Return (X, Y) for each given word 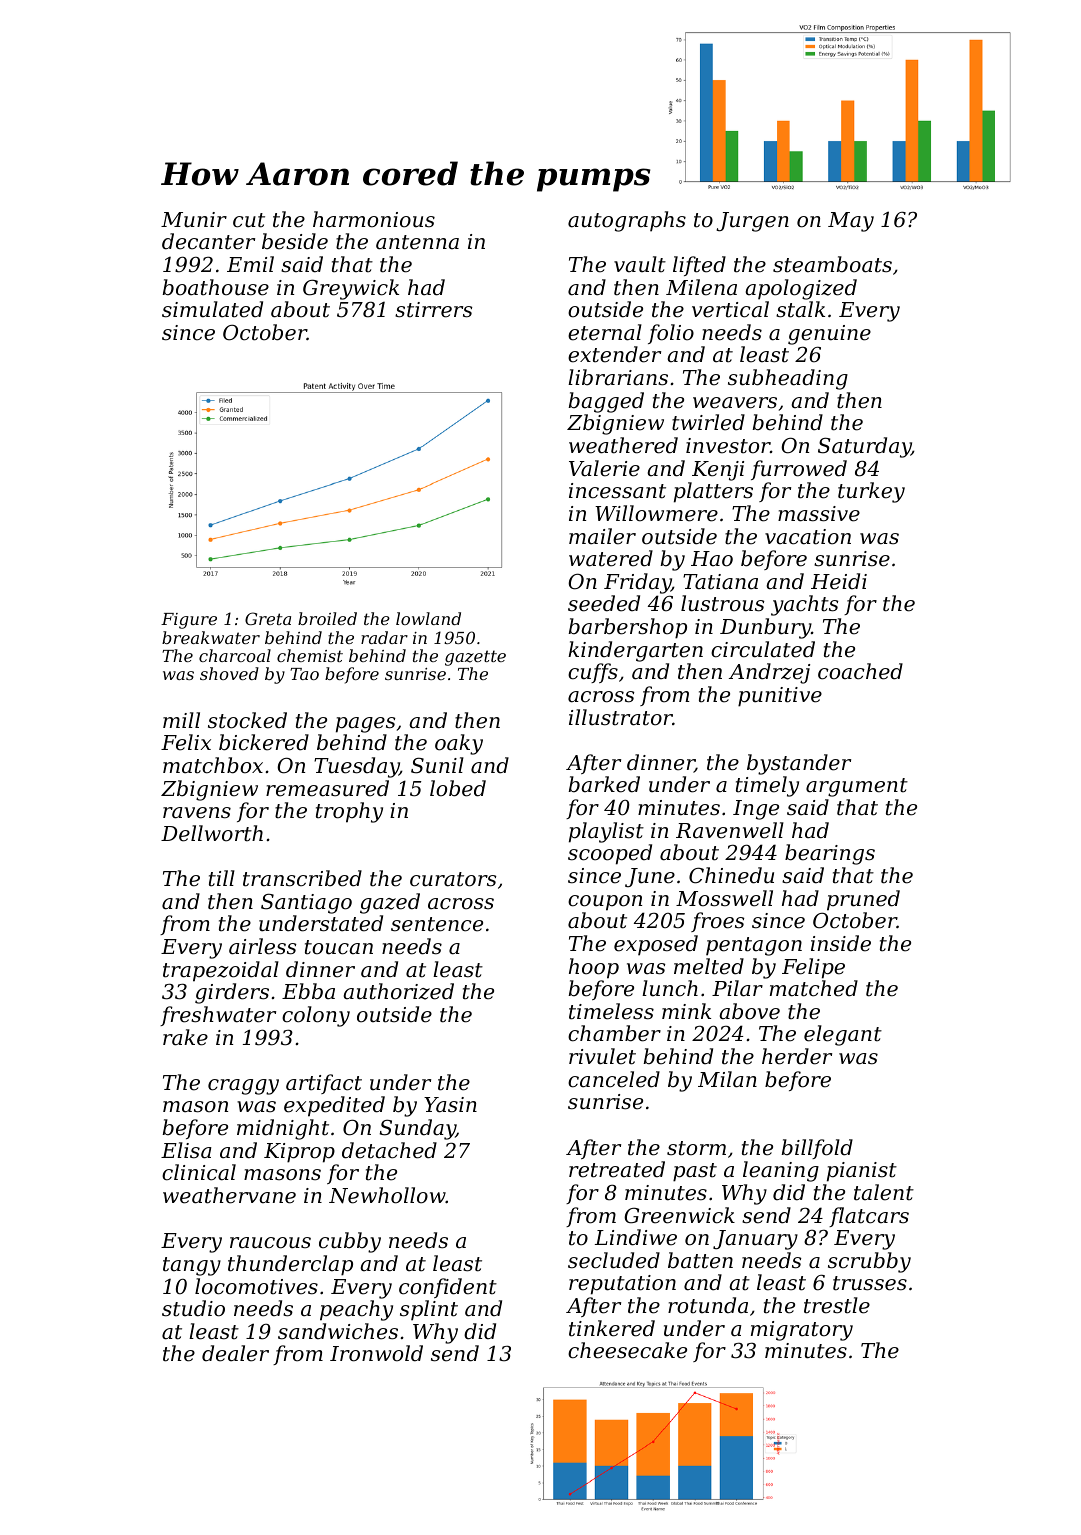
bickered (264, 742)
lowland (428, 618)
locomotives (256, 1286)
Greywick (351, 289)
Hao (712, 559)
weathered (623, 445)
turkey (871, 492)
